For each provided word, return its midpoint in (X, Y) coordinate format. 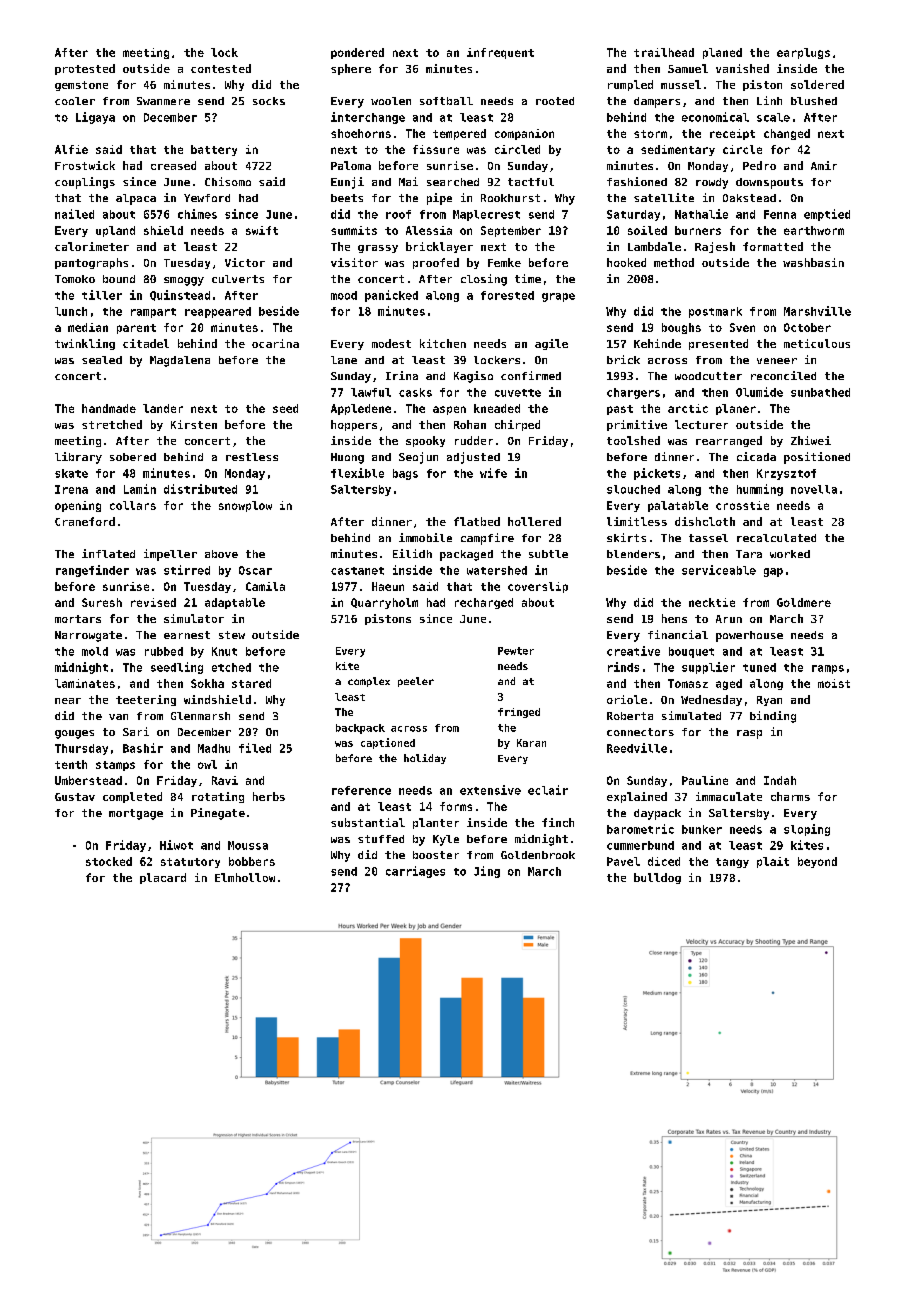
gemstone (81, 86)
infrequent (500, 53)
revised (153, 602)
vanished (742, 68)
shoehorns (361, 133)
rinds (623, 667)
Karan (531, 743)
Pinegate (218, 814)
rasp (749, 734)
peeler (416, 682)
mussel (681, 84)
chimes (197, 214)
